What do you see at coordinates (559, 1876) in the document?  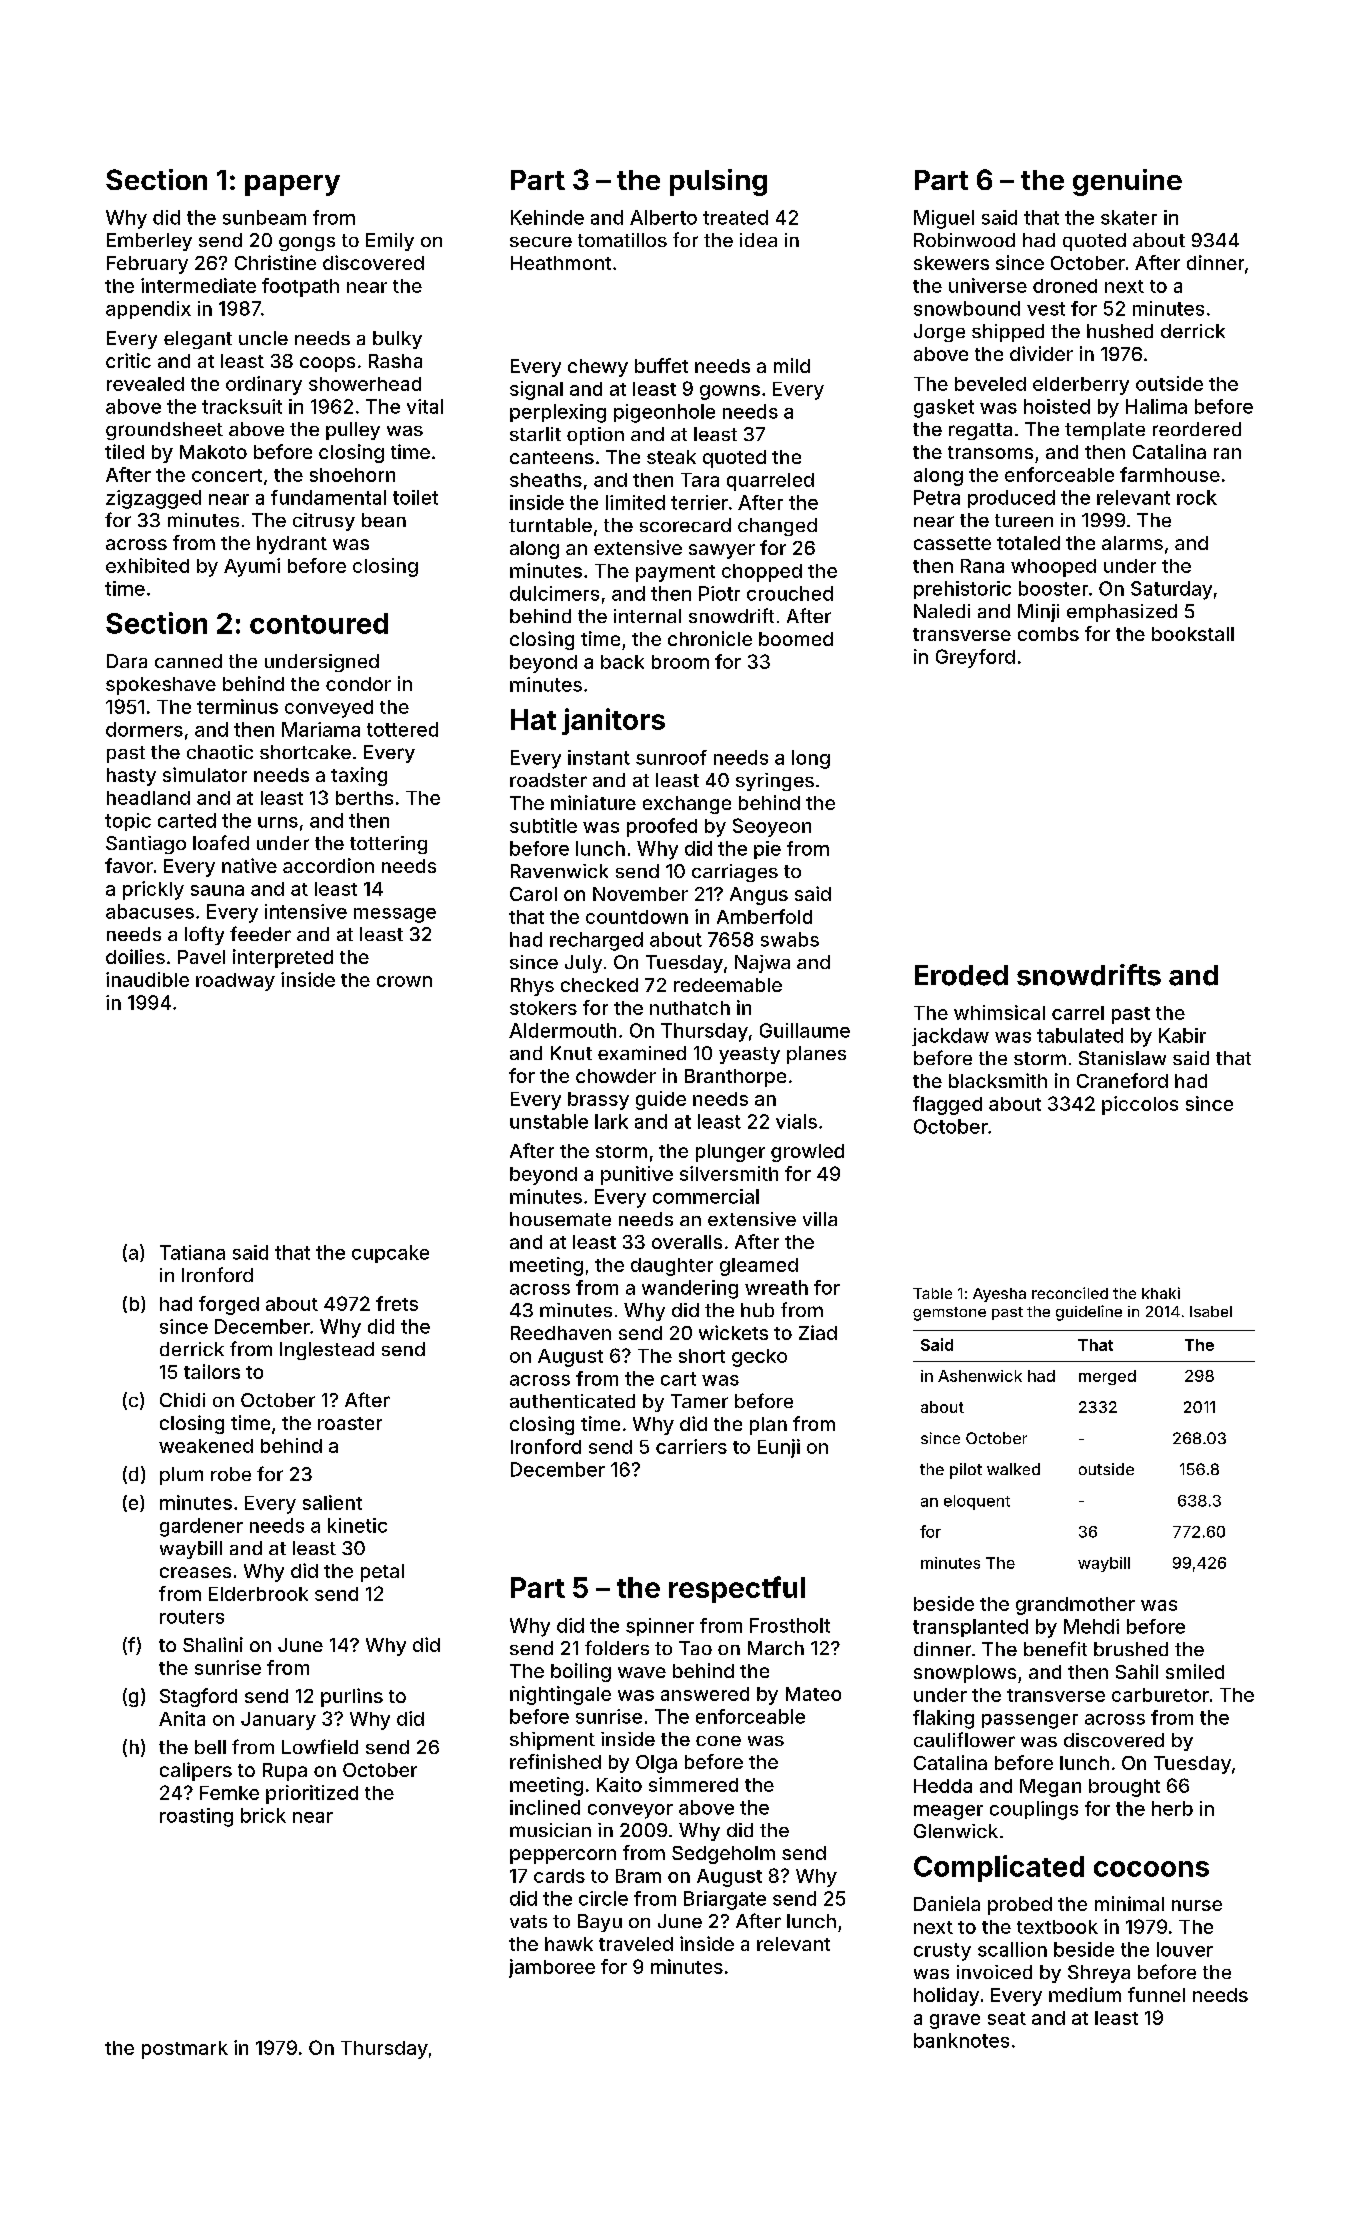 I see `cards` at bounding box center [559, 1876].
